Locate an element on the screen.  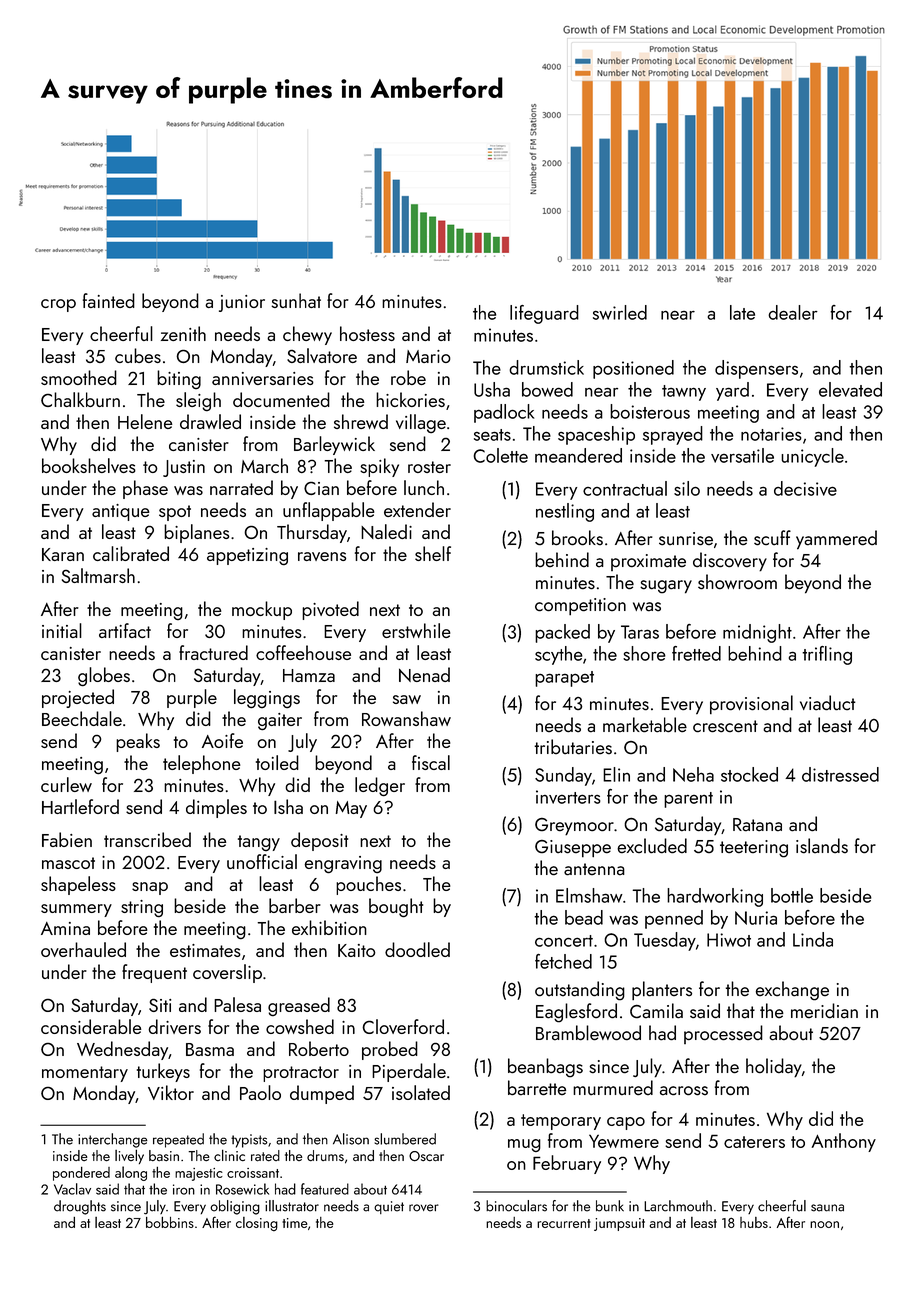
globes is located at coordinates (104, 676).
